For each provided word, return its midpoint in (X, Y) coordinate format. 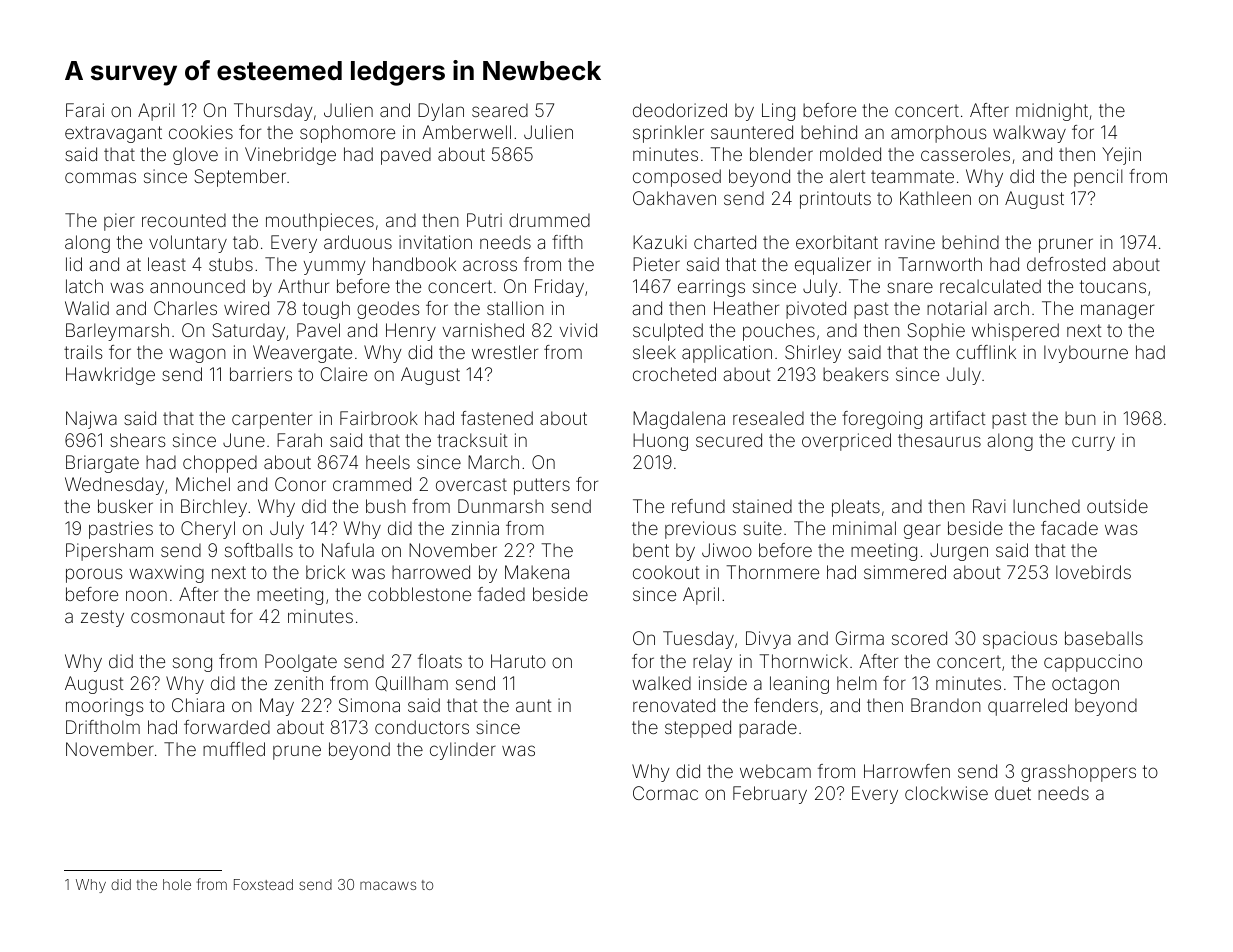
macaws (388, 885)
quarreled (1027, 707)
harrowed (431, 572)
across (490, 265)
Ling (778, 112)
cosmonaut (178, 616)
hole (177, 884)
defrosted (1066, 264)
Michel (203, 484)
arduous (358, 242)
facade (1069, 528)
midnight (1052, 112)
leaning (799, 685)
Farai (85, 110)
